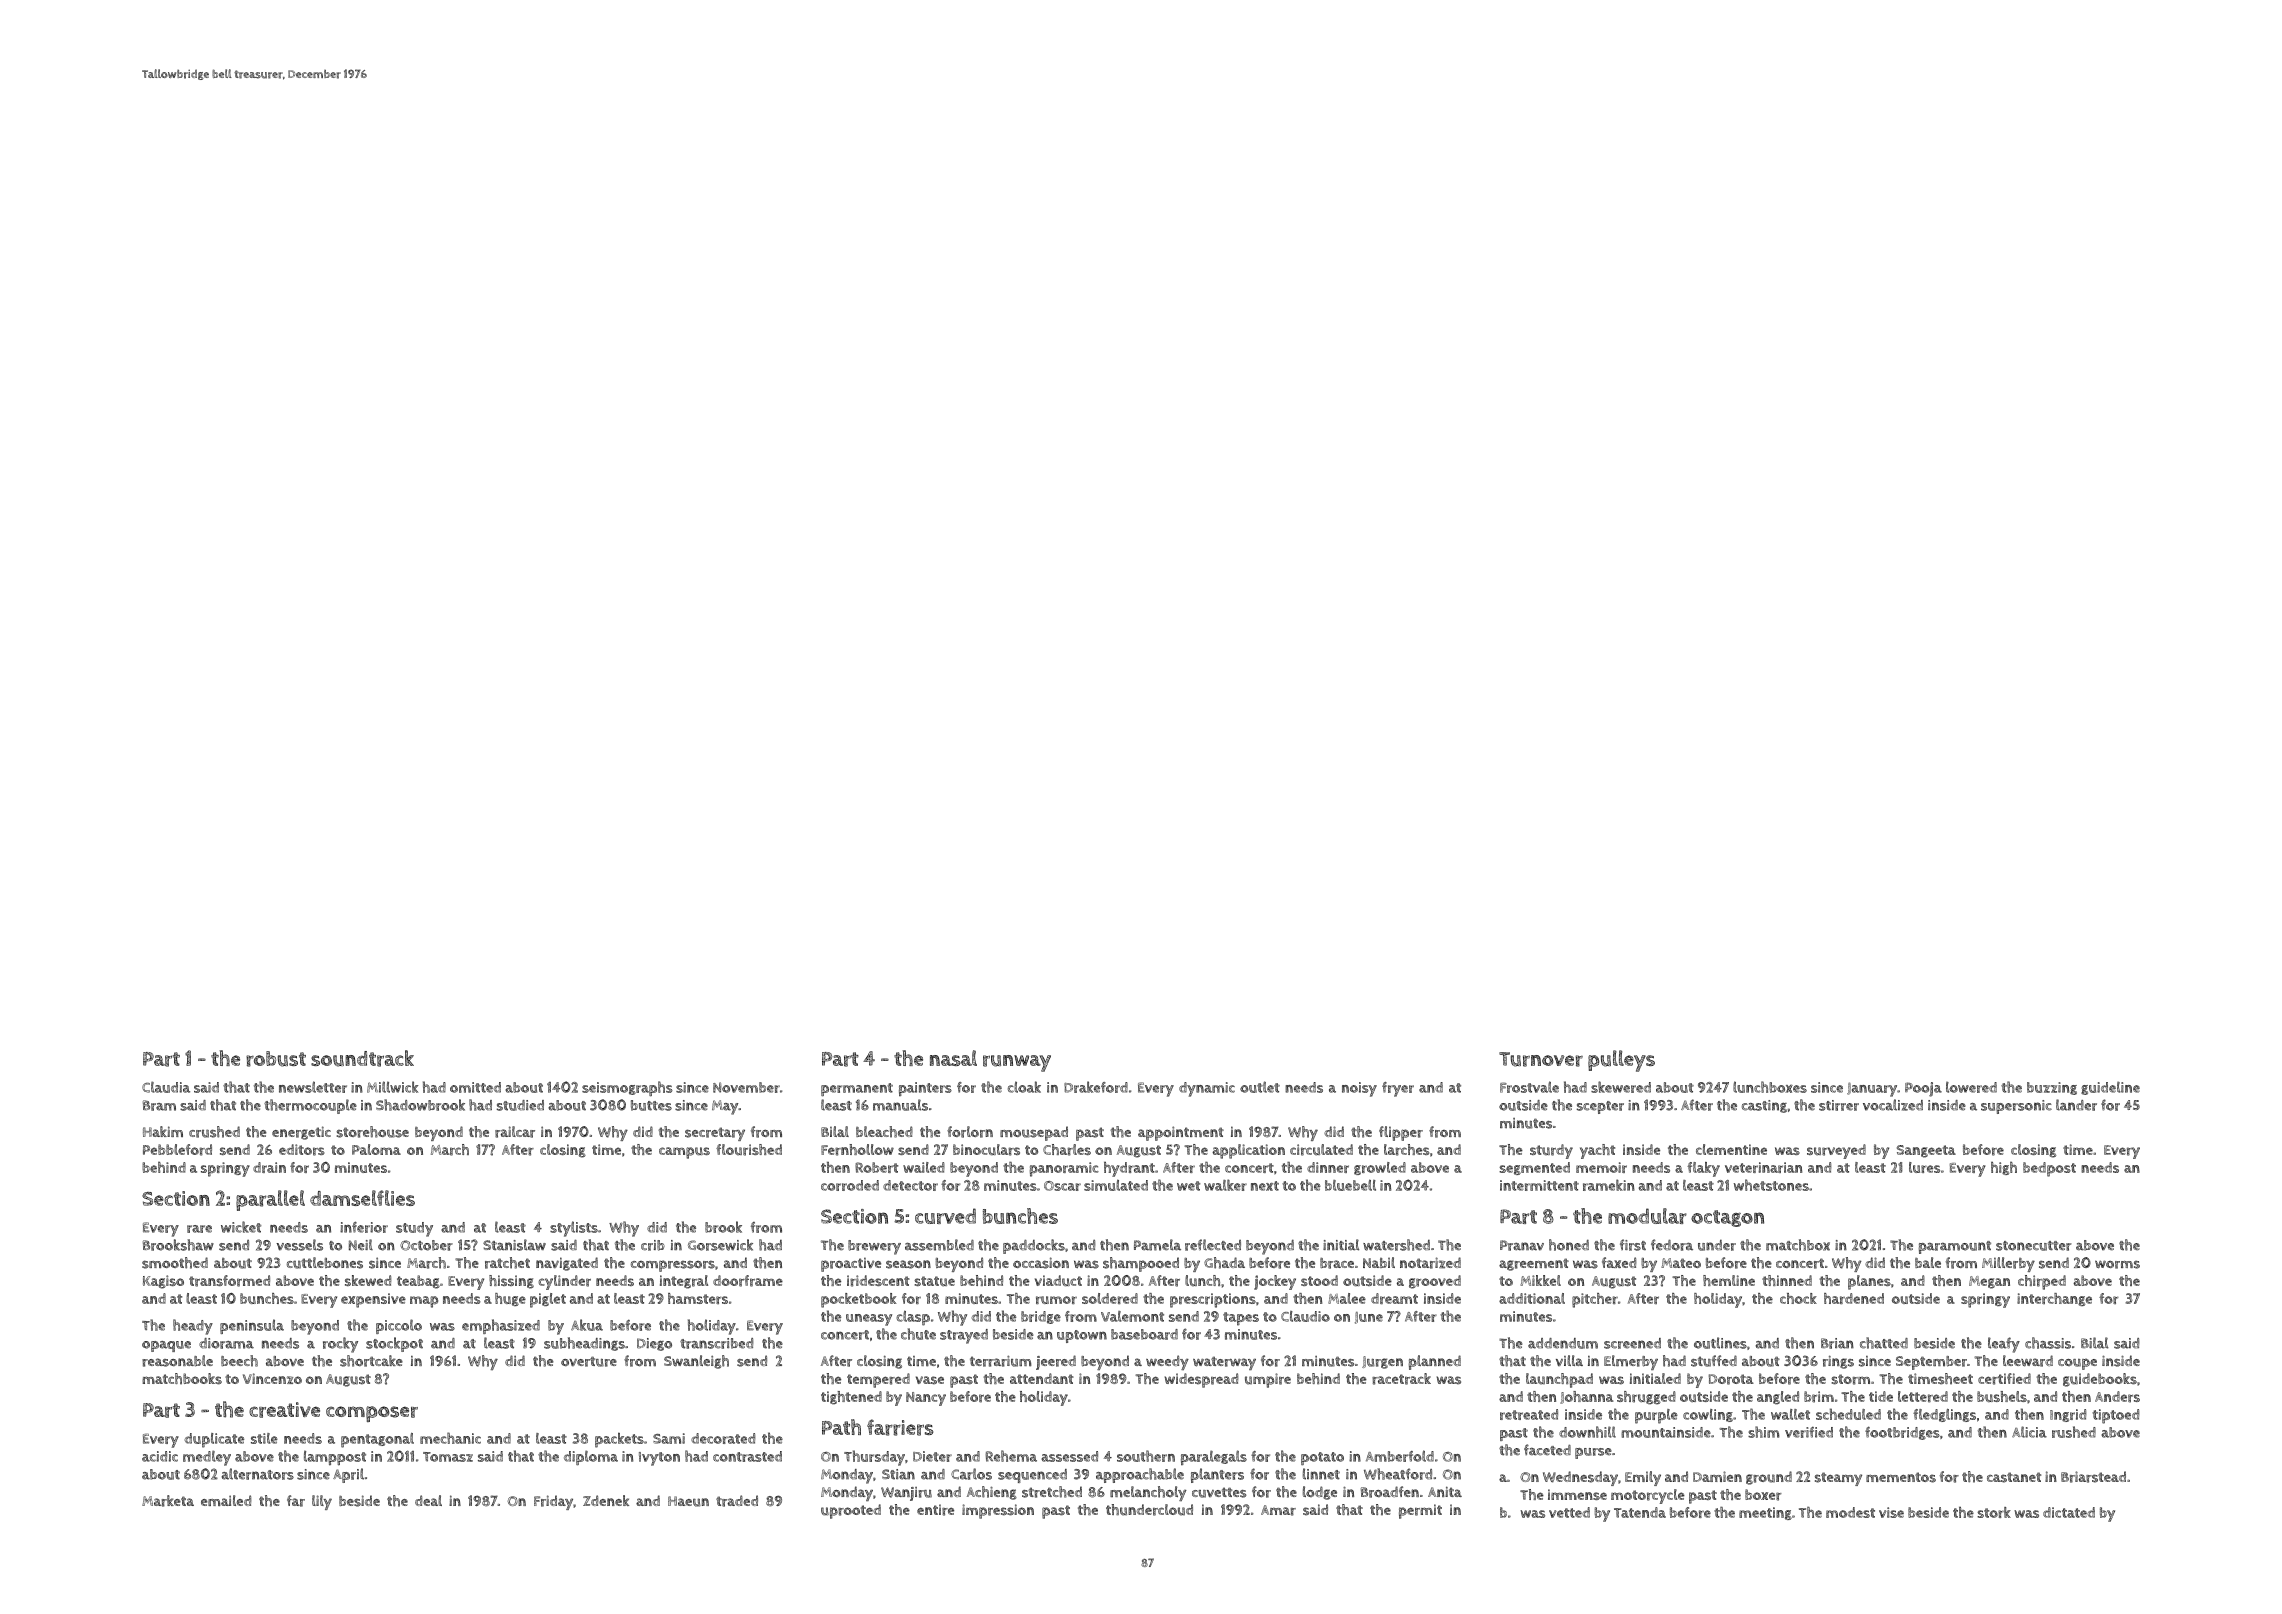 The width and height of the document is (2282, 1614). Describe the element at coordinates (1924, 1167) in the document. I see `lures` at that location.
